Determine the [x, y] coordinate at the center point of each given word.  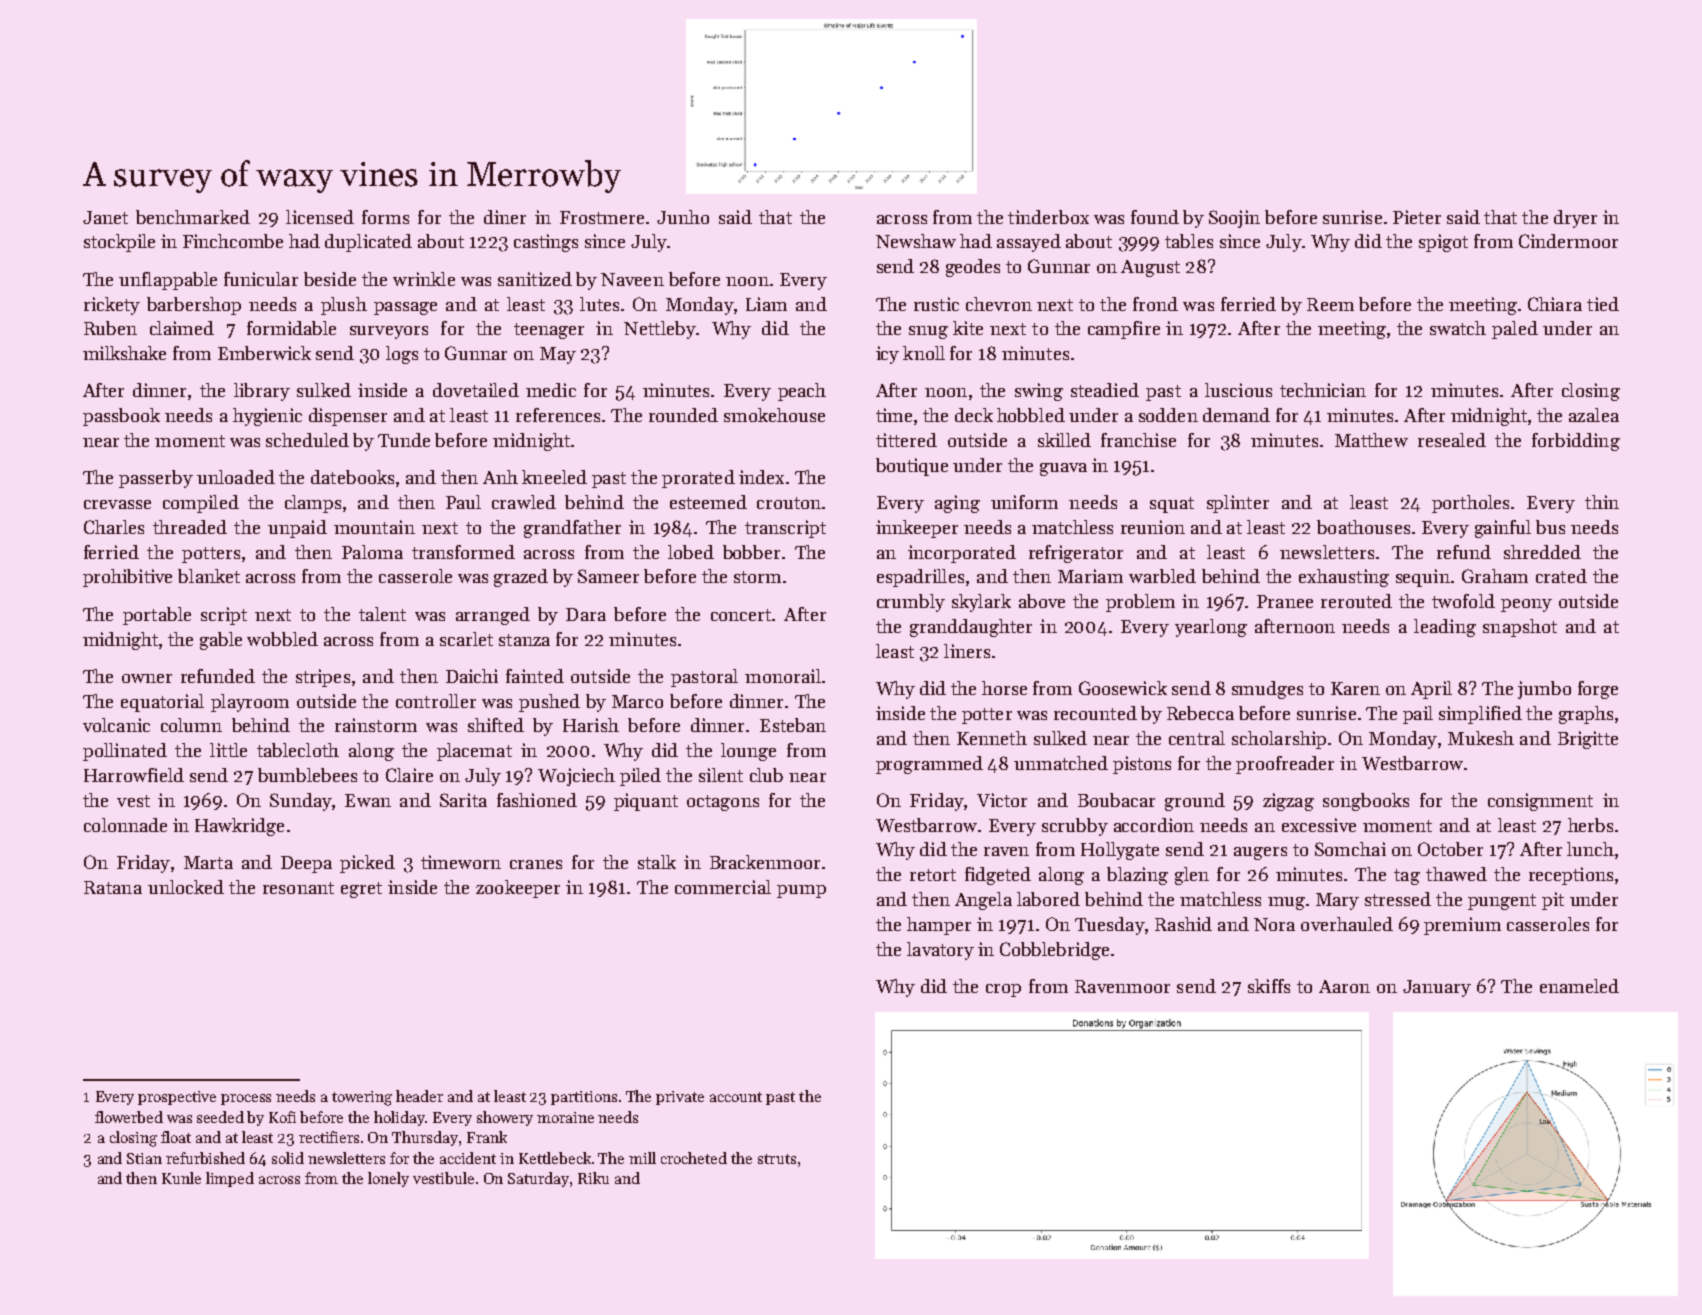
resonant [298, 888]
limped [230, 1179]
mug [1286, 903]
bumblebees [307, 775]
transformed [463, 552]
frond [1155, 304]
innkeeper [917, 529]
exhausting [1344, 578]
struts [777, 1159]
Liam [766, 304]
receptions [1571, 876]
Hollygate [1120, 851]
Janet [105, 217]
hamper [939, 926]
